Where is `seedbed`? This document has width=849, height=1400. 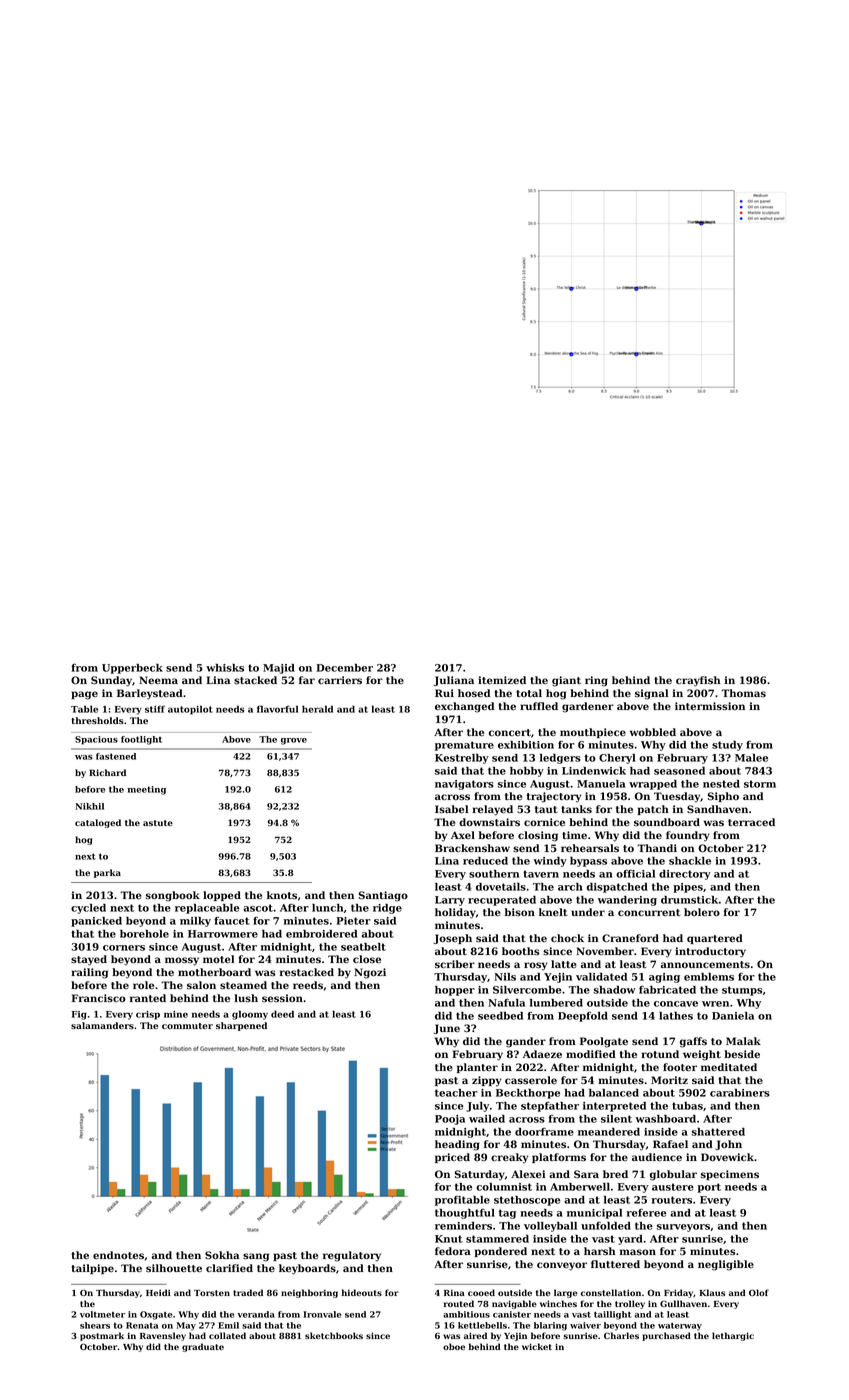 seedbed is located at coordinates (500, 1016).
